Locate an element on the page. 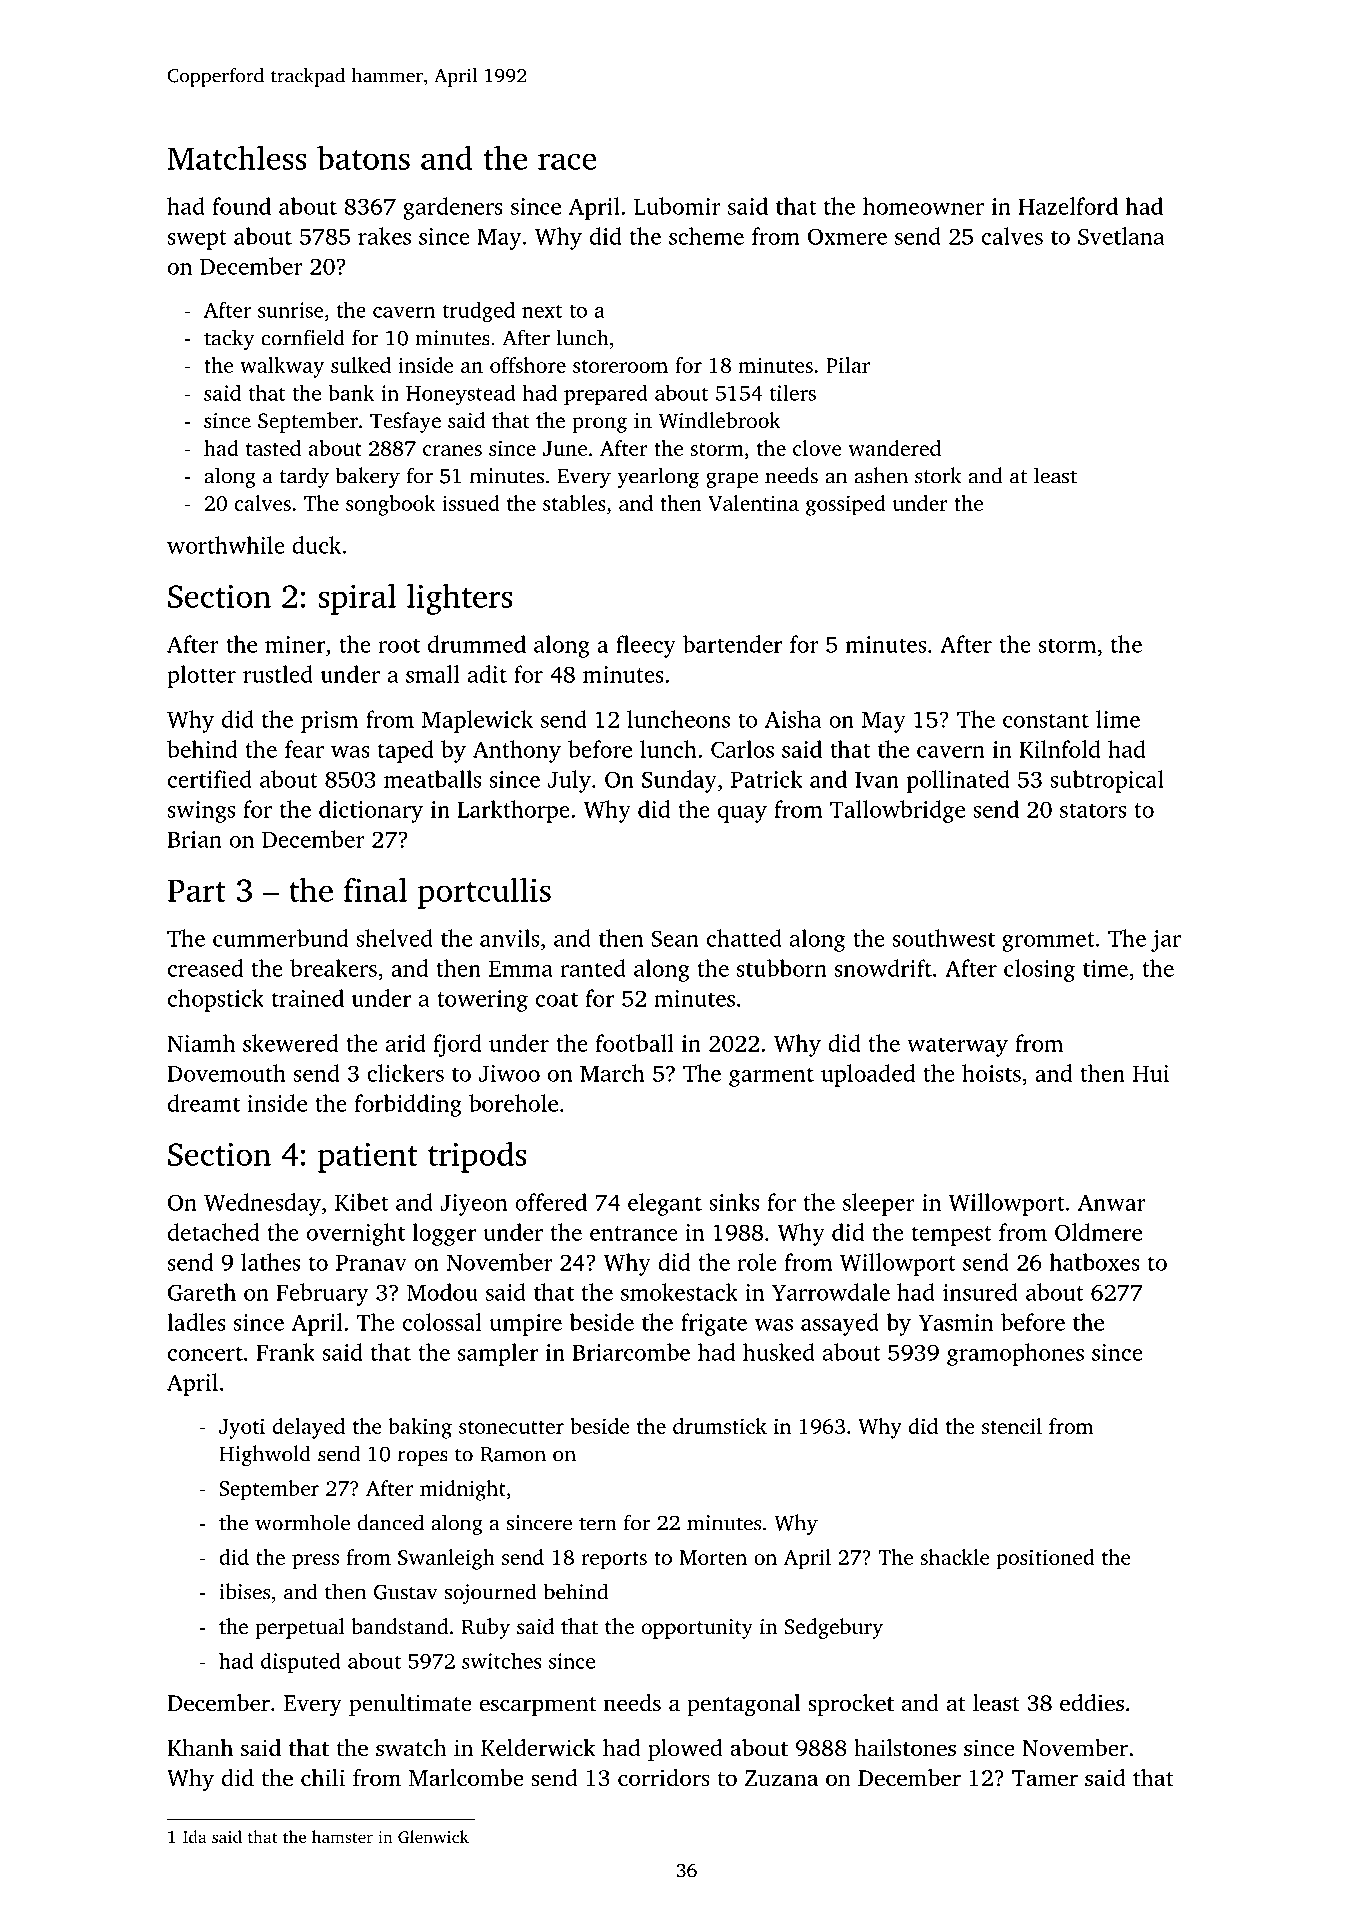 Image resolution: width=1351 pixels, height=1911 pixels. ropes is located at coordinates (423, 1458).
